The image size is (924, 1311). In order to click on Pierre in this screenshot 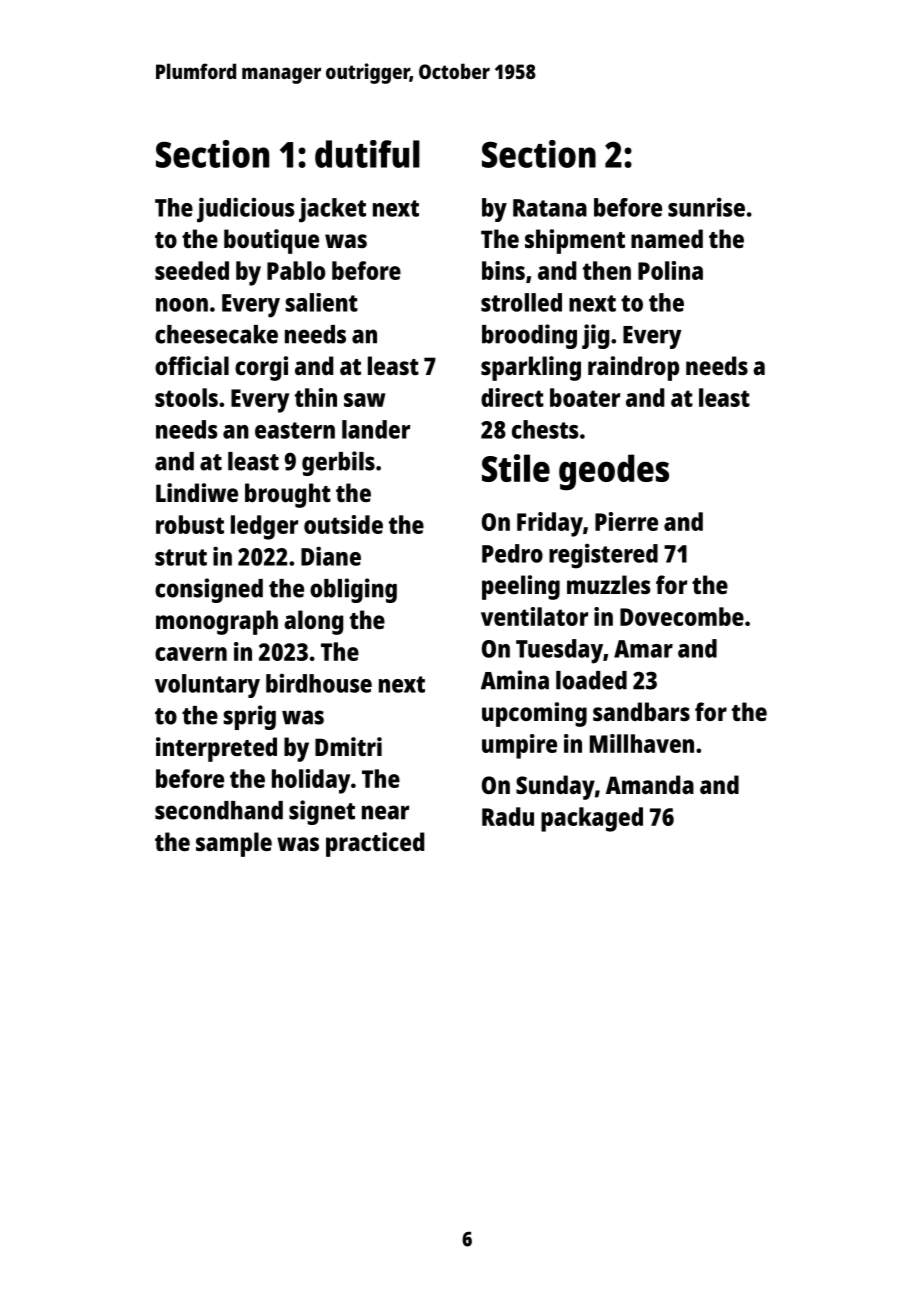, I will do `click(626, 521)`.
